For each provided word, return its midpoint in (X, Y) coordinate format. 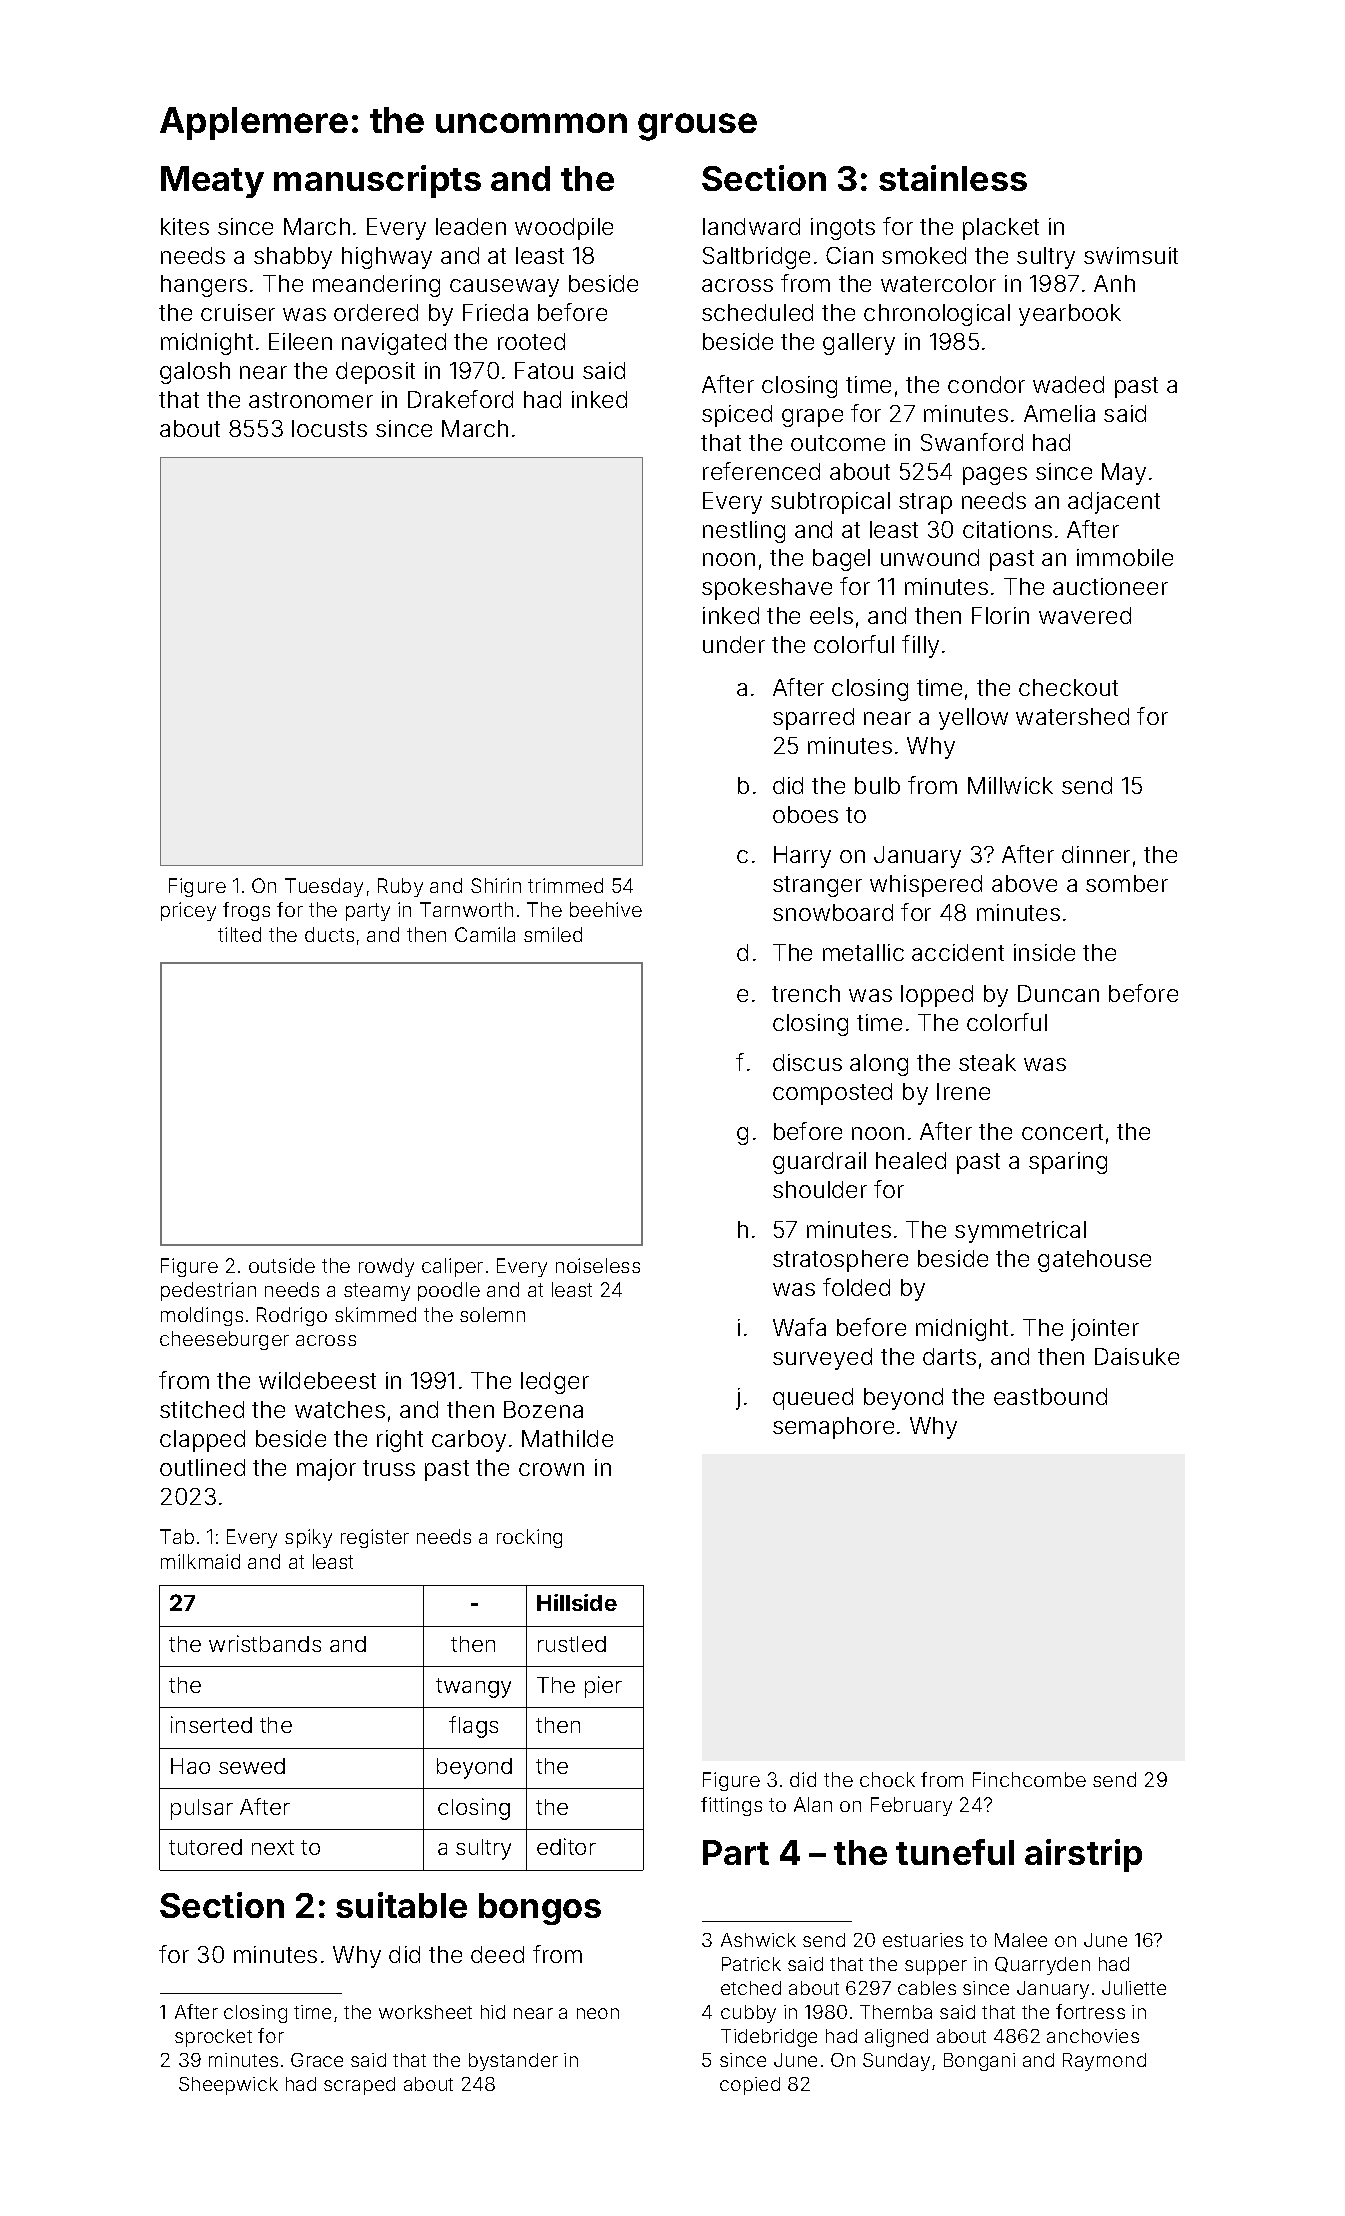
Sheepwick (228, 2086)
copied (750, 2086)
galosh (195, 373)
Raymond (1104, 2062)
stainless (953, 178)
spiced (737, 416)
